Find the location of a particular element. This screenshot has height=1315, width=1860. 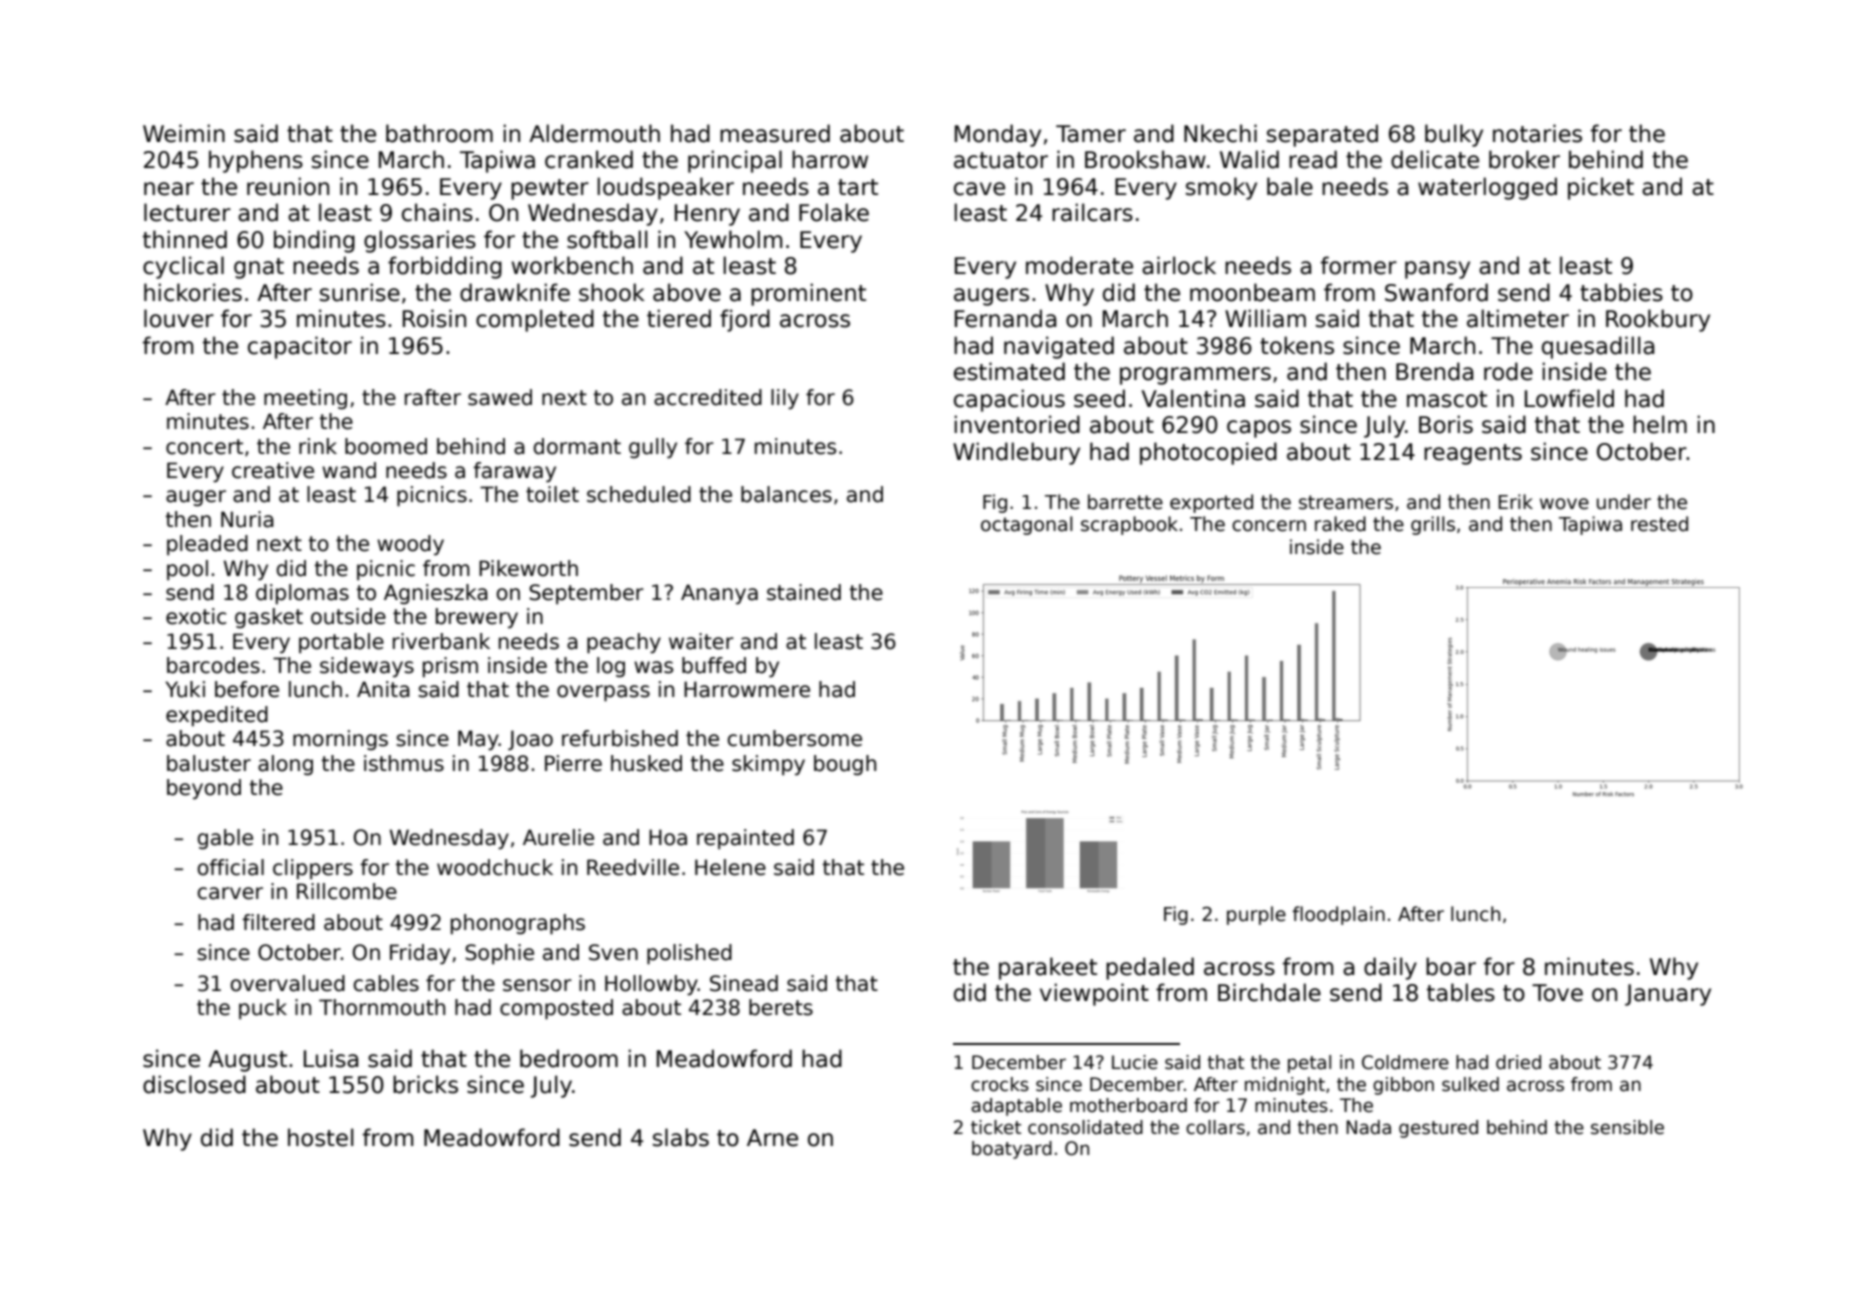

tables is located at coordinates (1461, 992).
